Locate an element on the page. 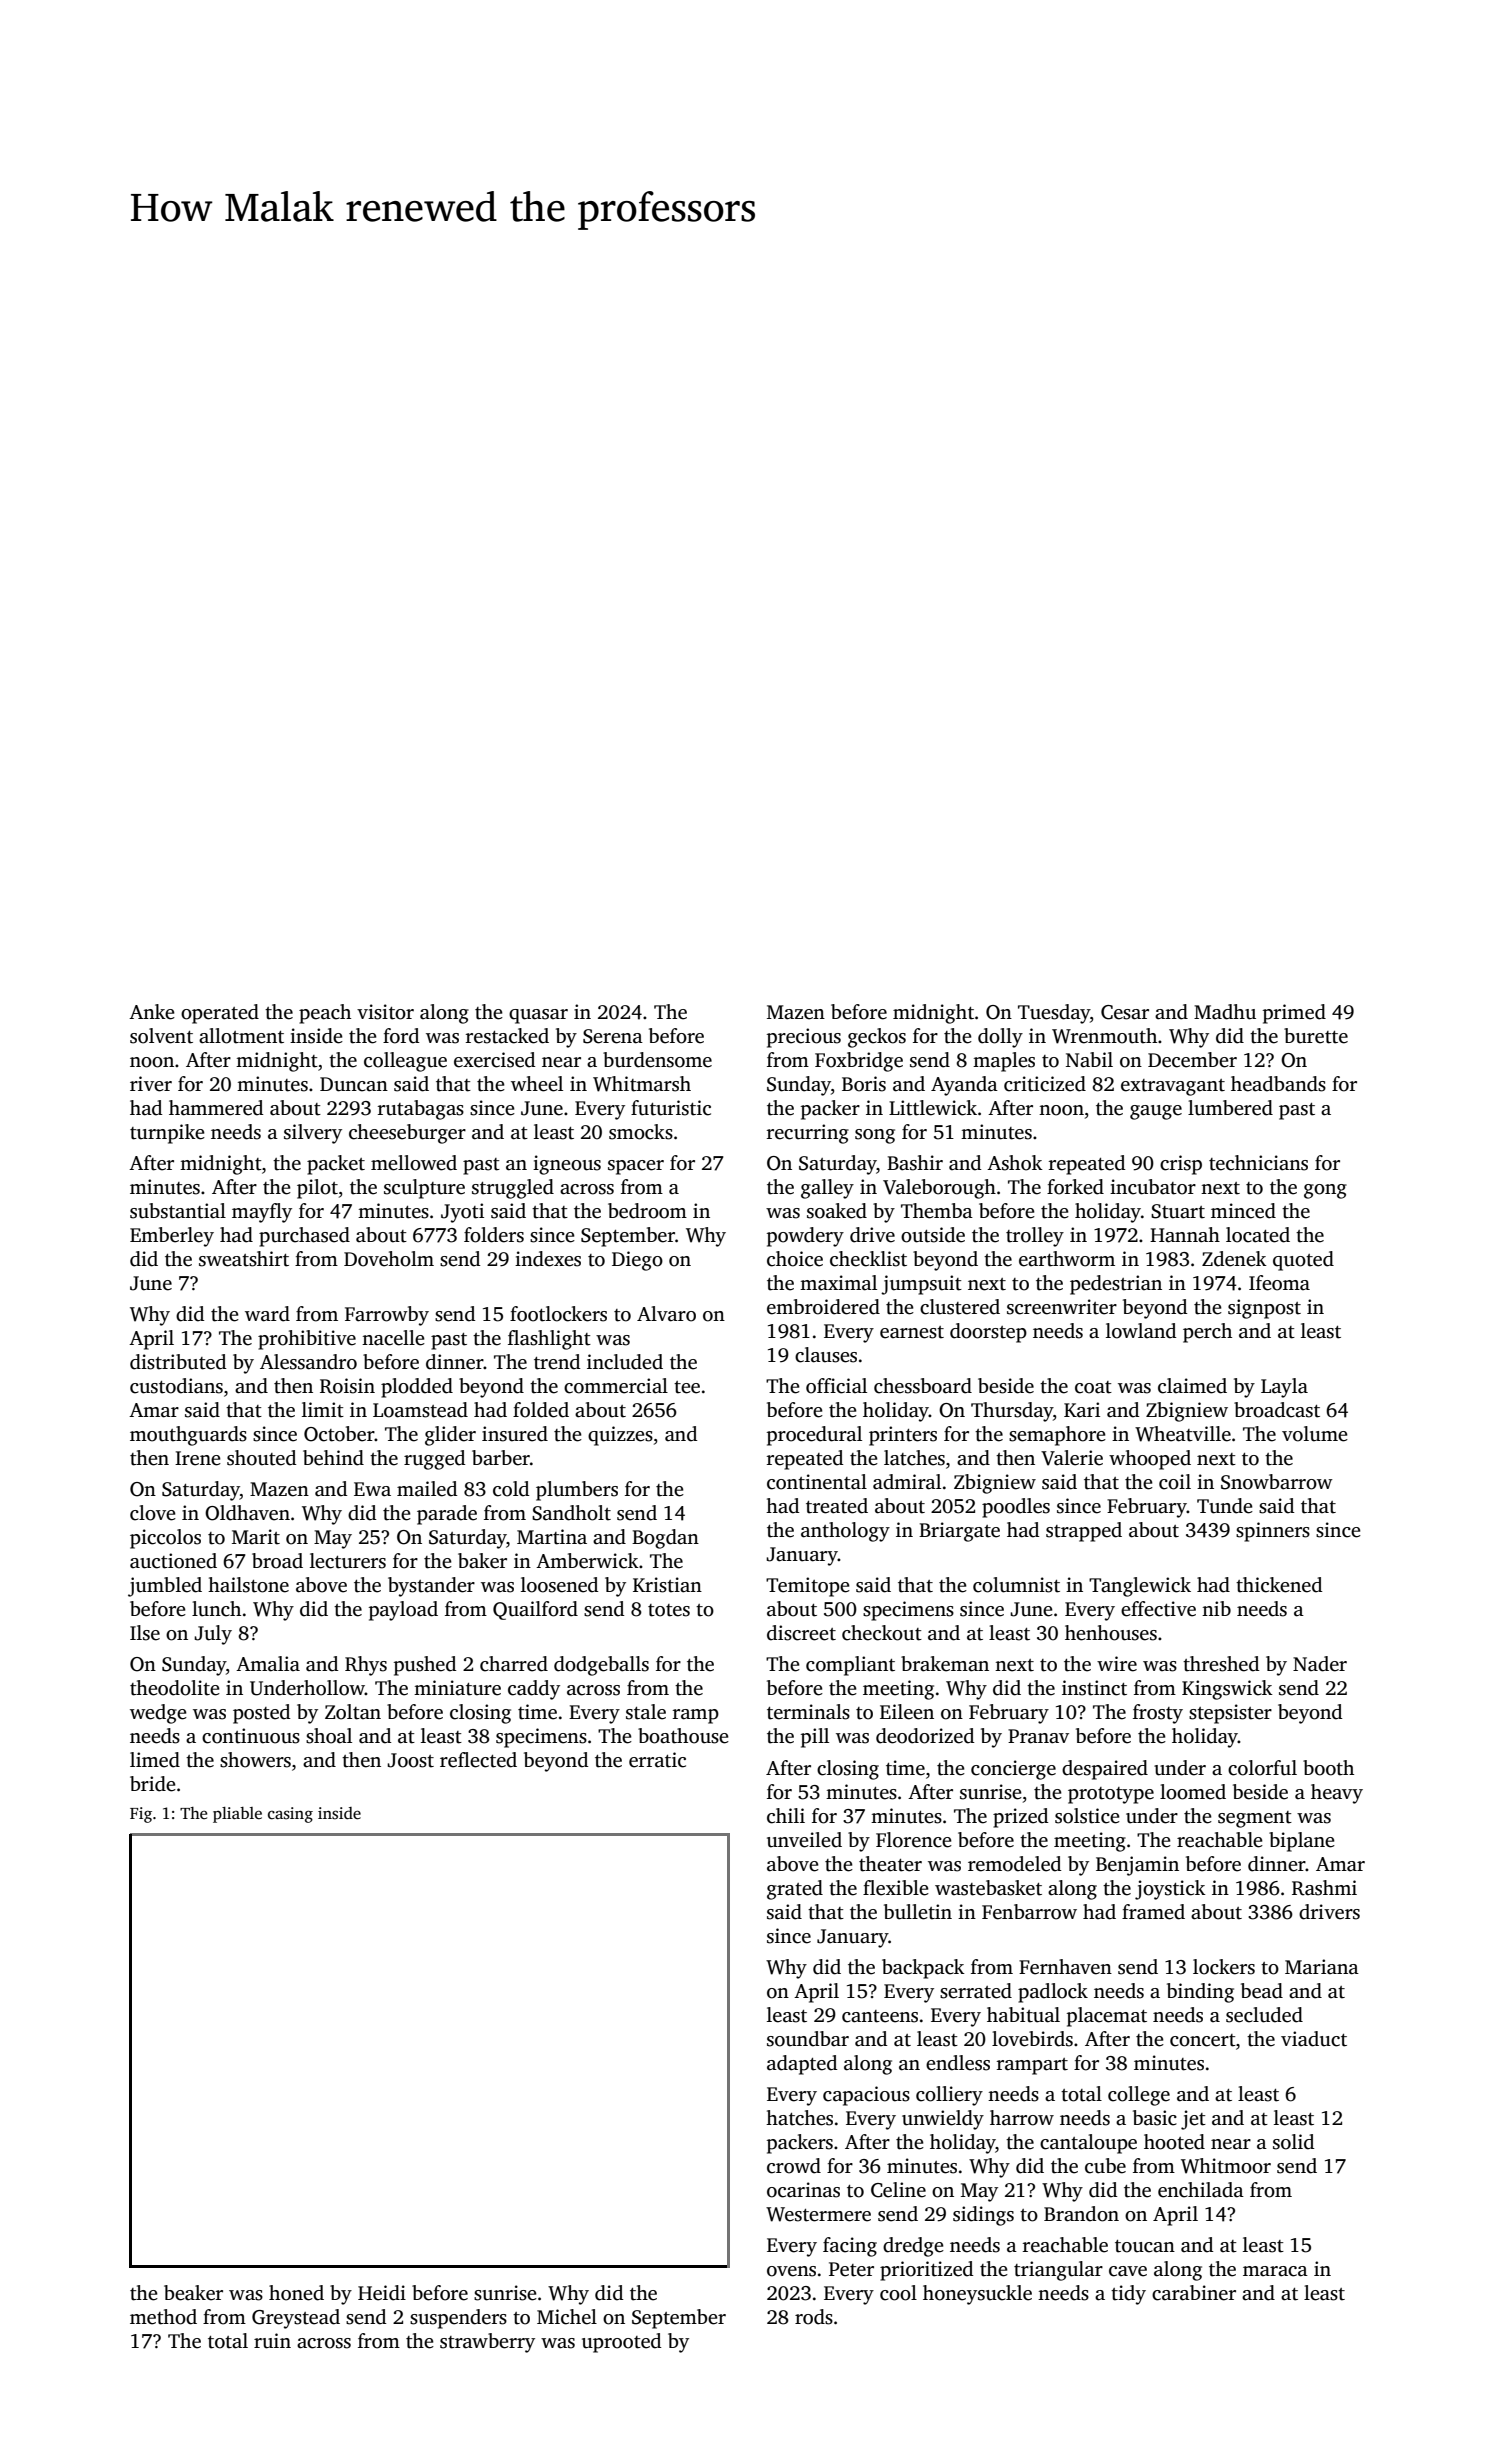 The width and height of the document is (1496, 2464). gong is located at coordinates (1325, 1191).
